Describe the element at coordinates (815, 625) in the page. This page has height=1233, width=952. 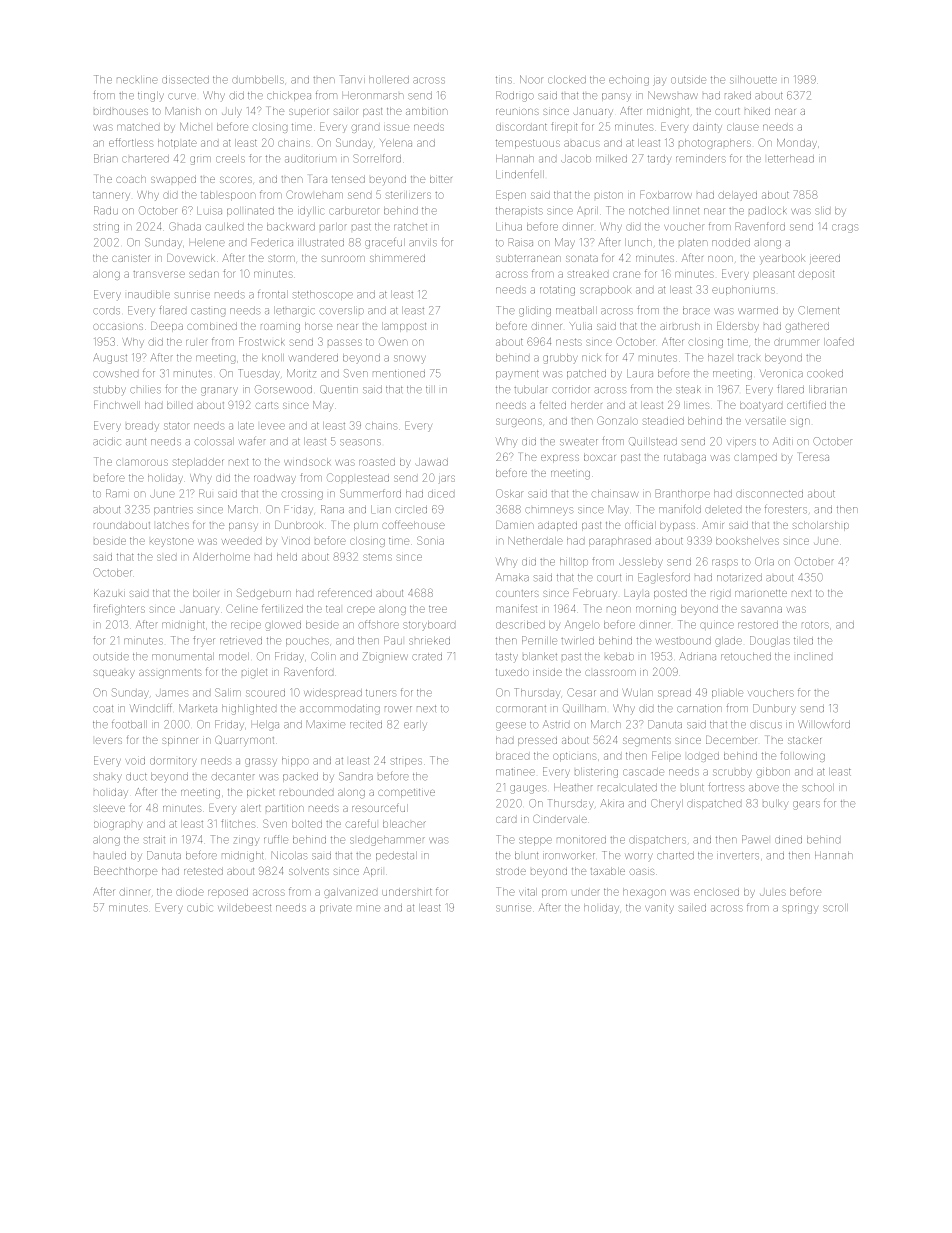
I see `rotors` at that location.
